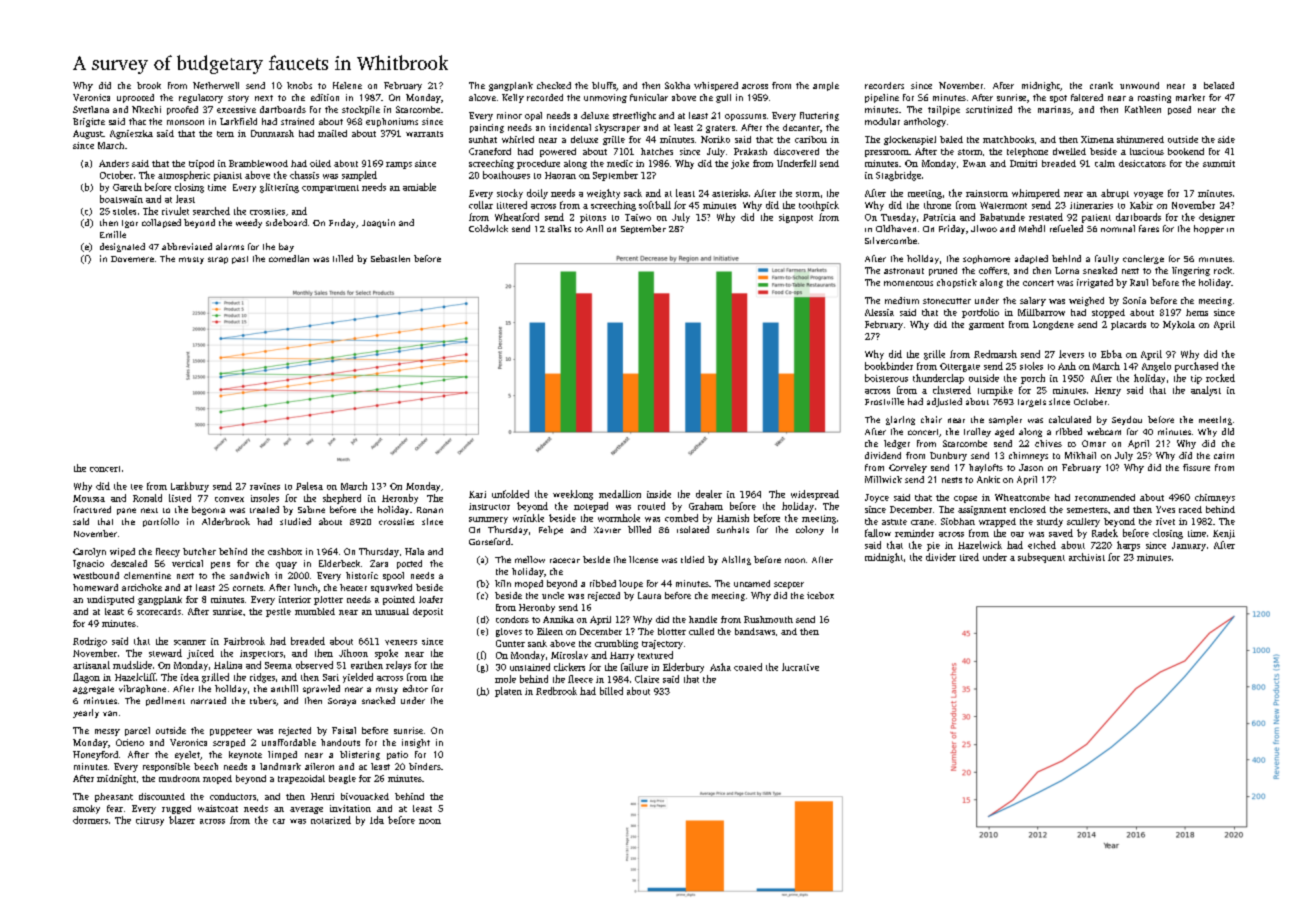 Image resolution: width=1308 pixels, height=924 pixels. I want to click on lucrative, so click(800, 667).
